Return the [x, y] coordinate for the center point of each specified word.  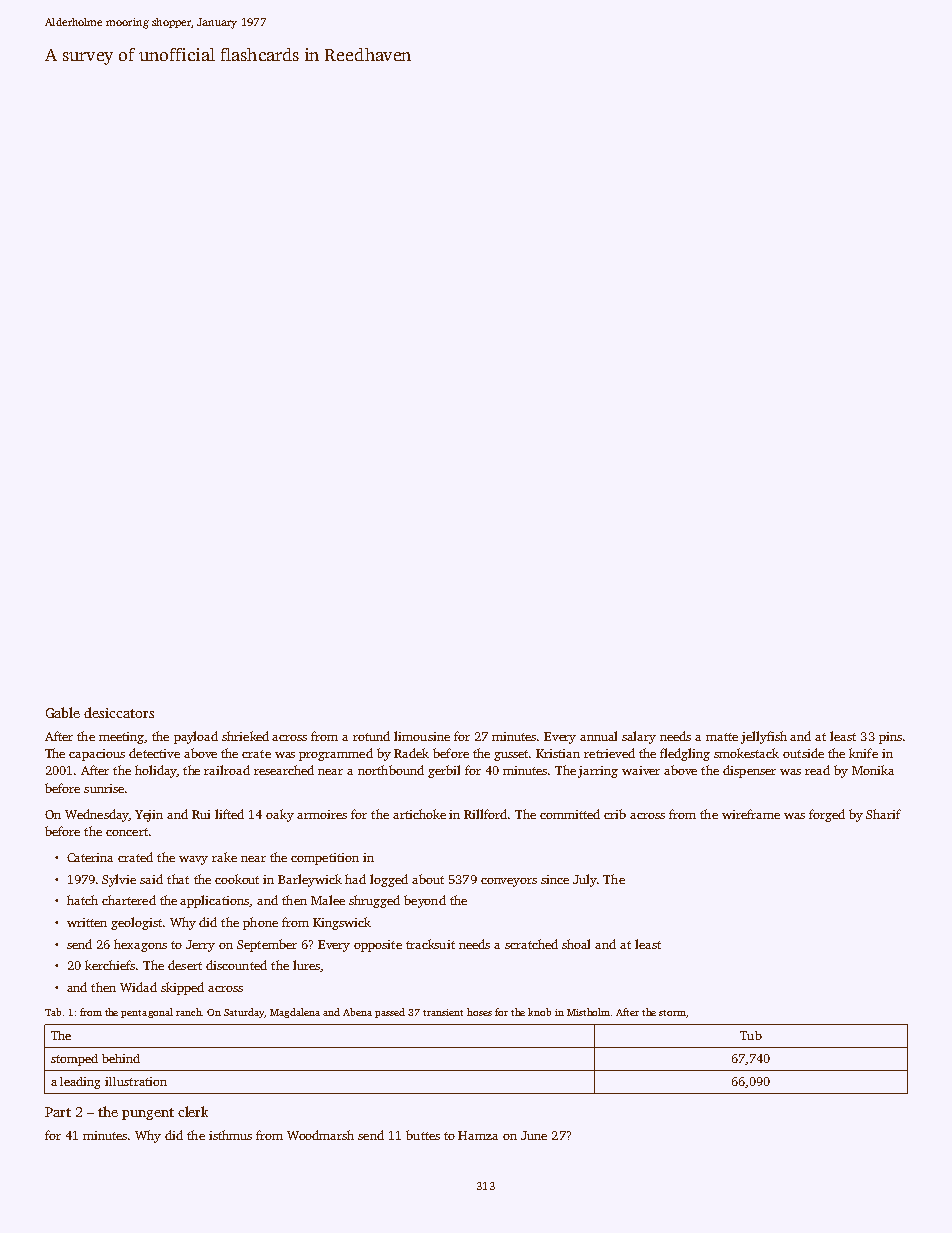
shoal [576, 944]
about [428, 879]
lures [306, 965]
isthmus [230, 1135]
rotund [371, 736]
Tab [53, 1012]
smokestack [746, 753]
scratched [531, 944]
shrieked [245, 736]
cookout [237, 879]
